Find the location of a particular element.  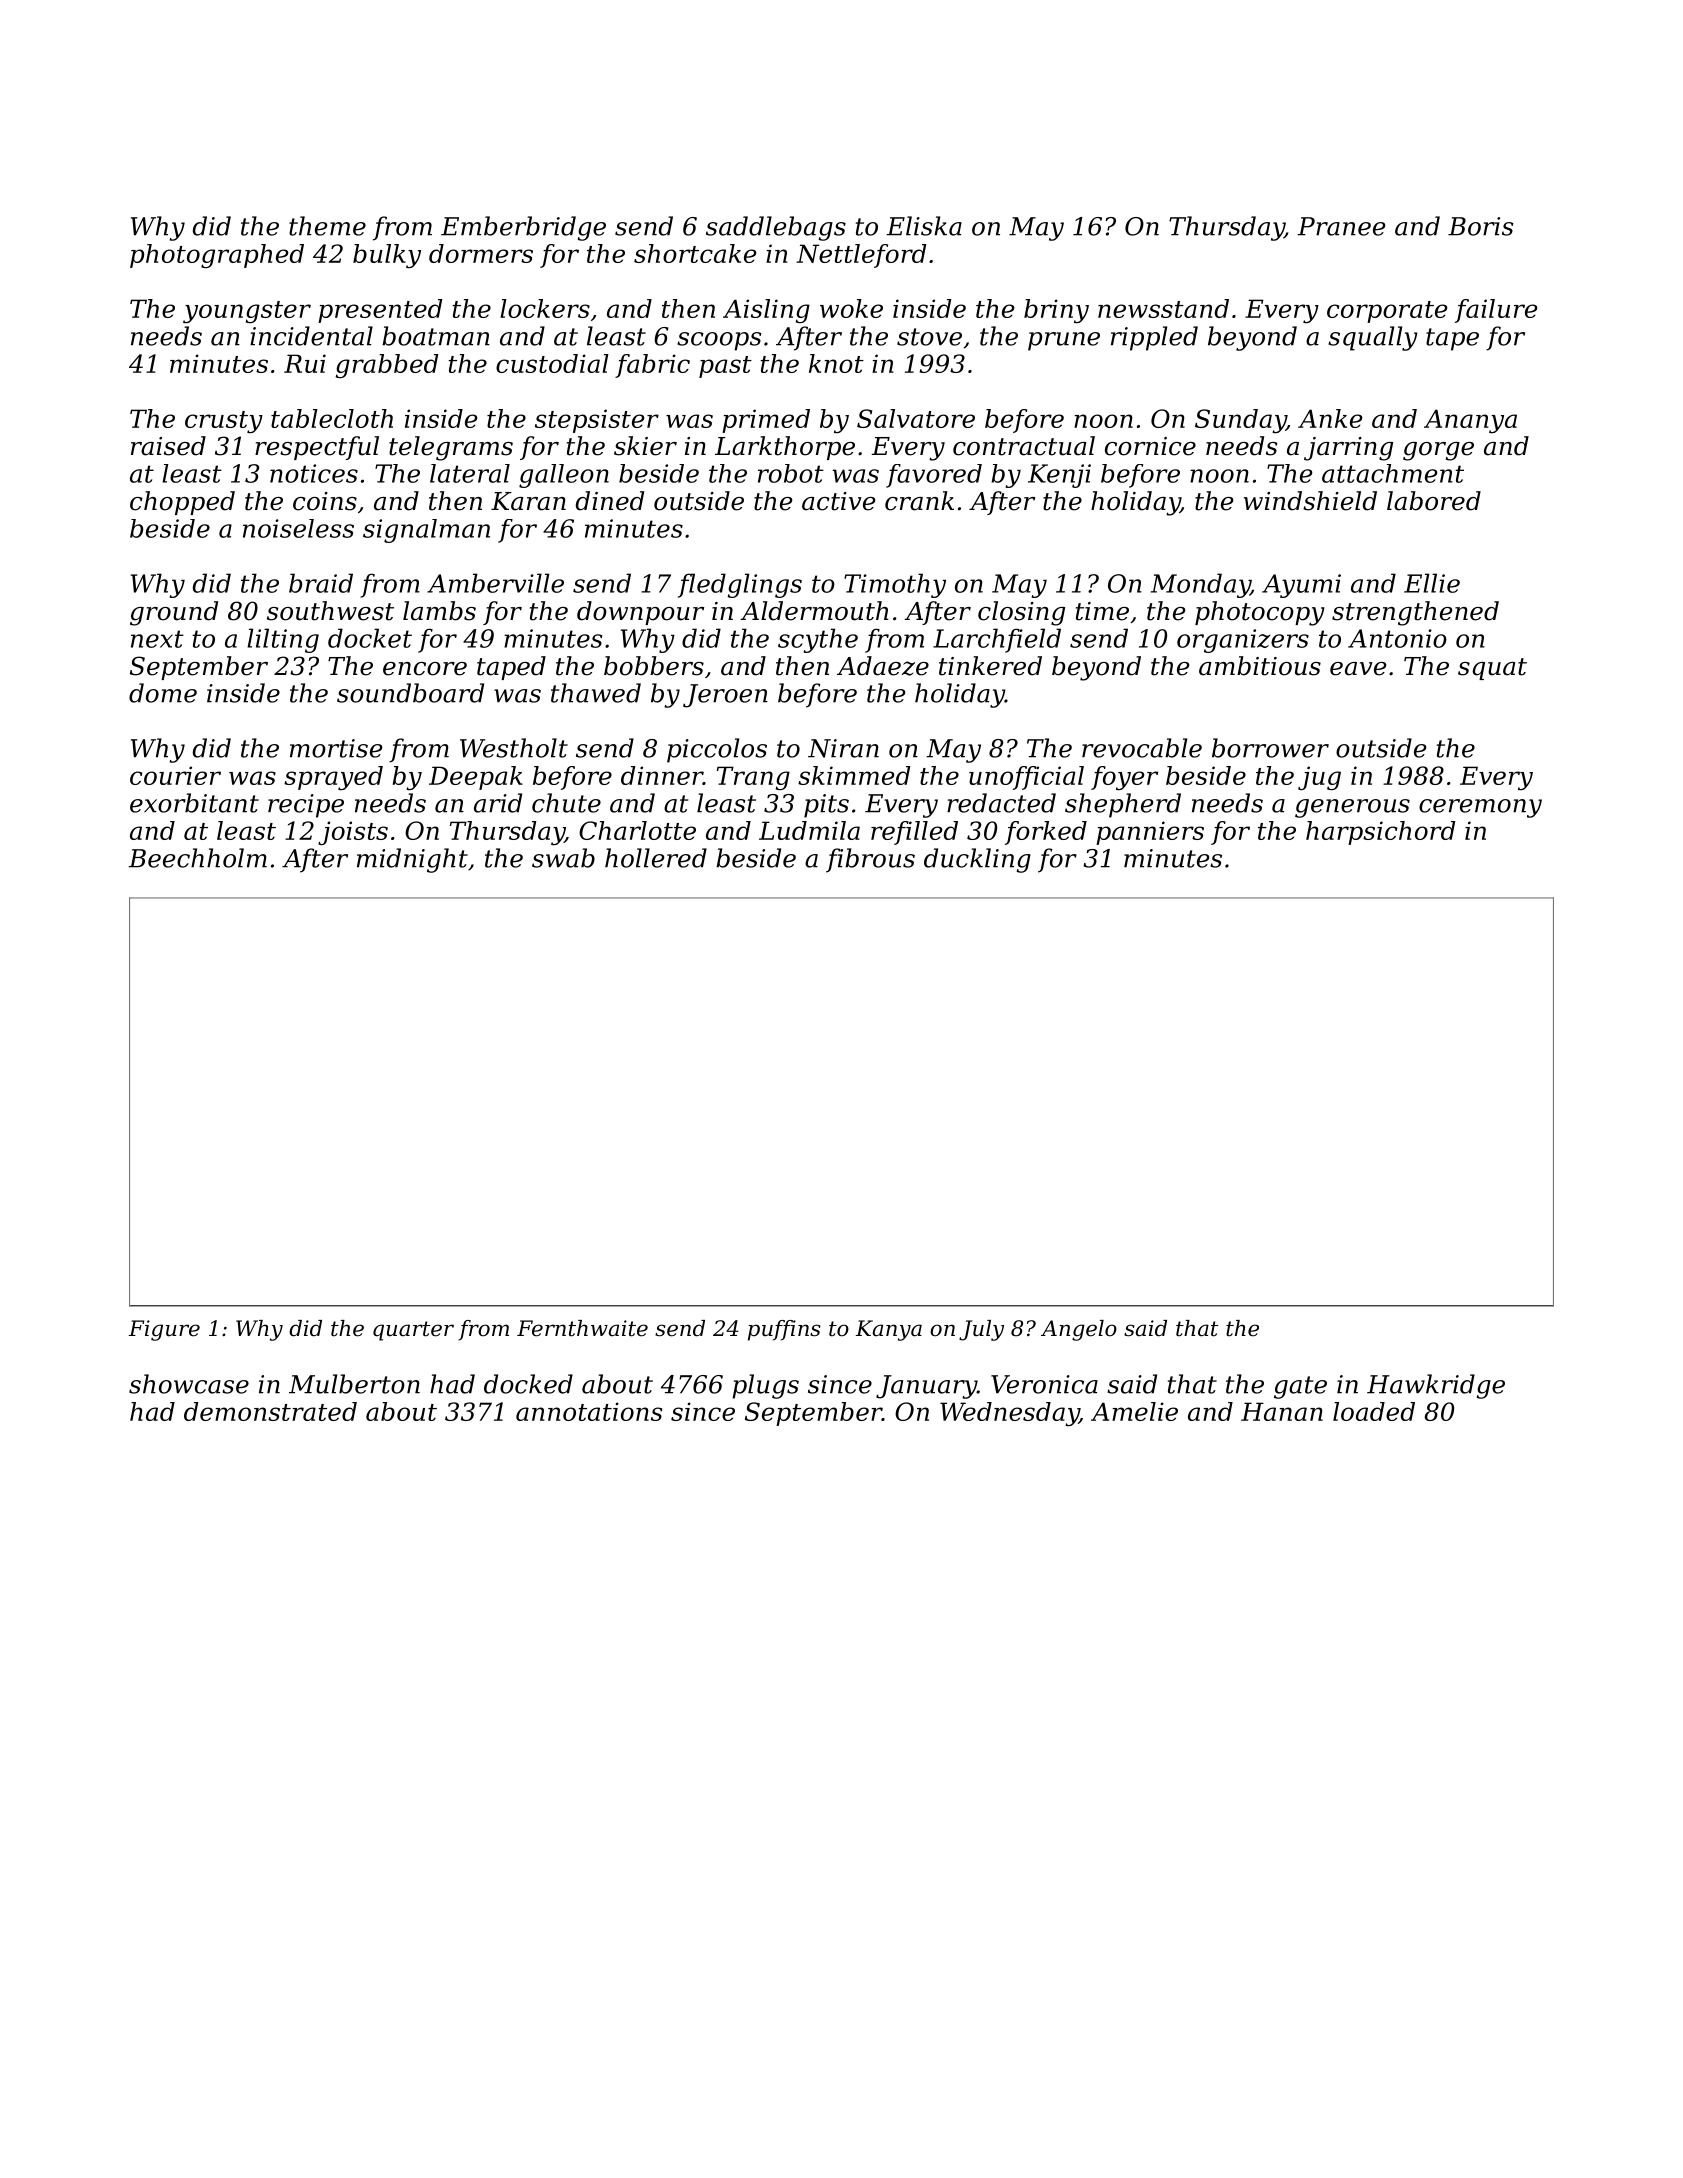

Angelo is located at coordinates (1079, 1330).
